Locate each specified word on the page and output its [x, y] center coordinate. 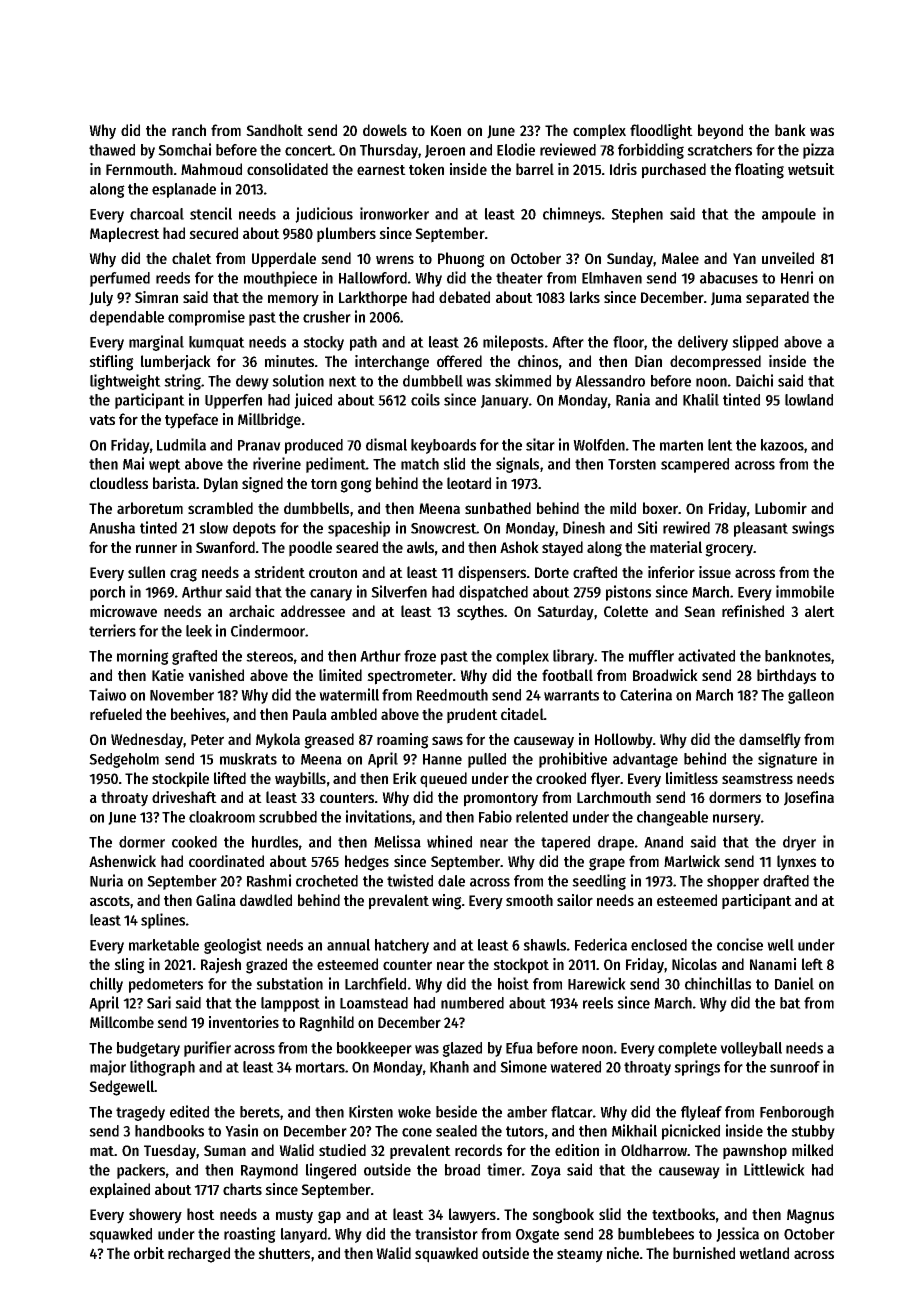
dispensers [492, 574]
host [201, 1214]
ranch [189, 130]
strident [279, 572]
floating [759, 171]
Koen [446, 130]
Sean [699, 611]
